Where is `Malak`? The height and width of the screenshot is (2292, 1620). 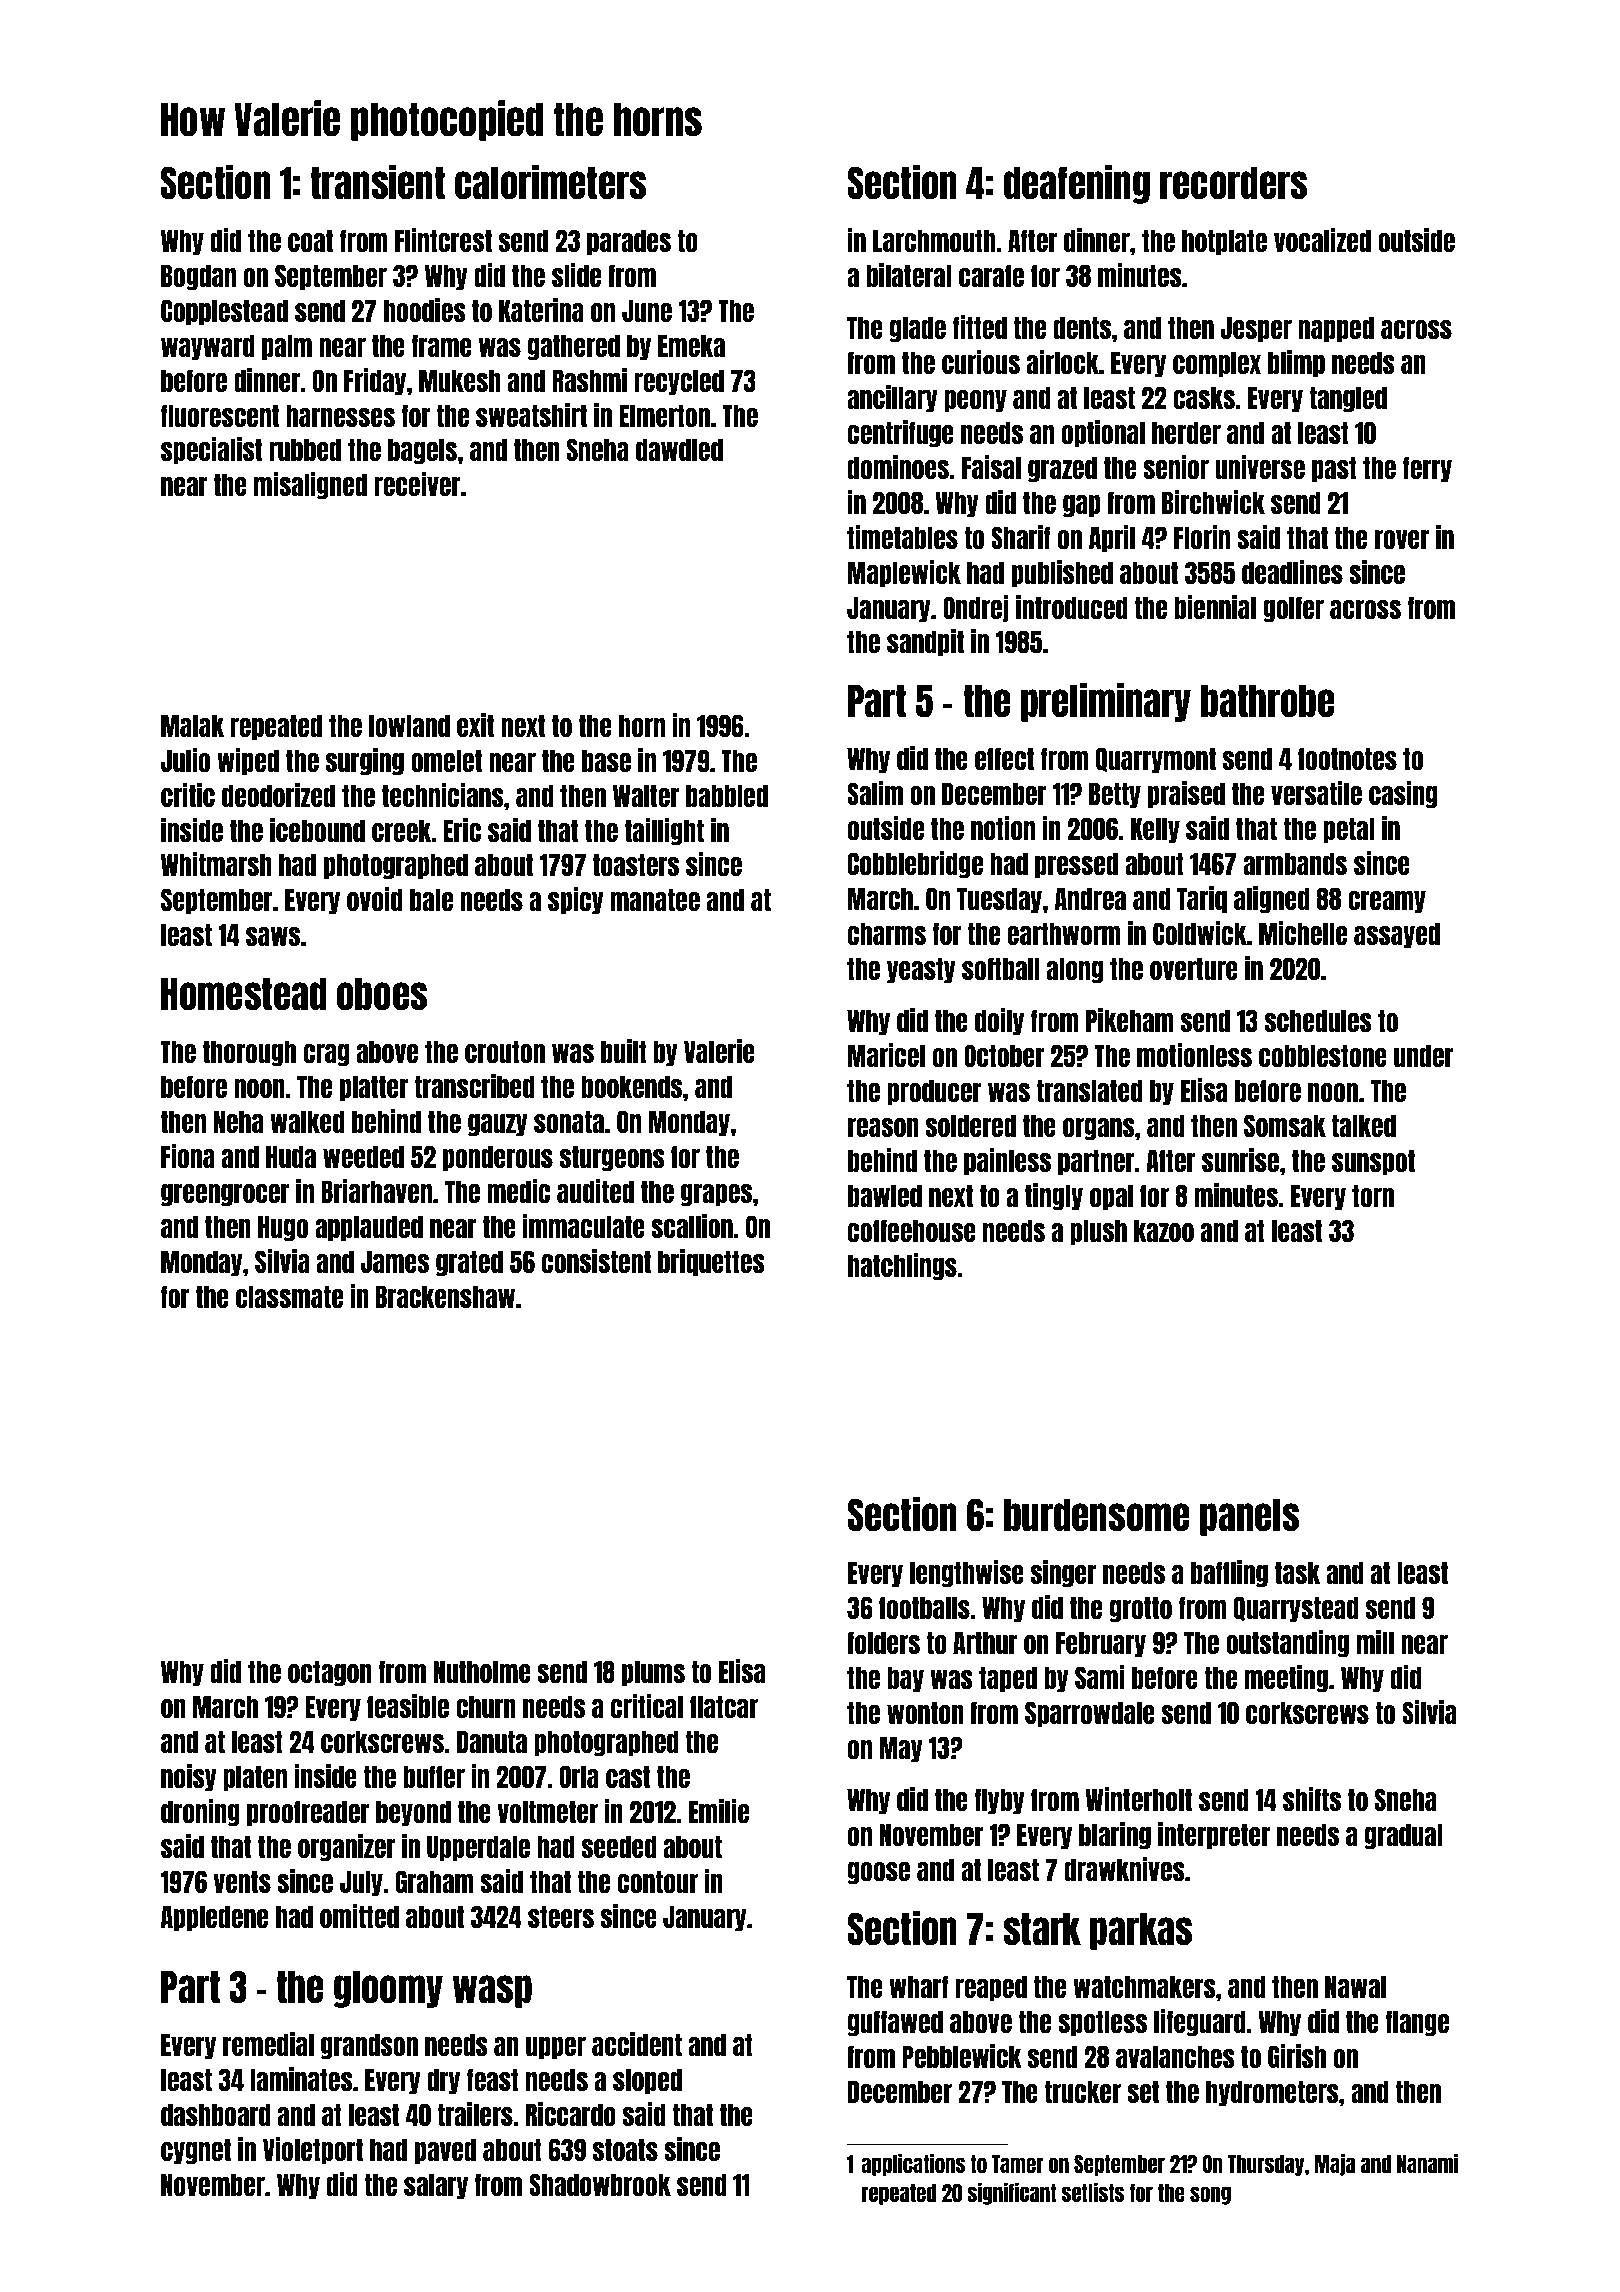
Malak is located at coordinates (192, 726).
